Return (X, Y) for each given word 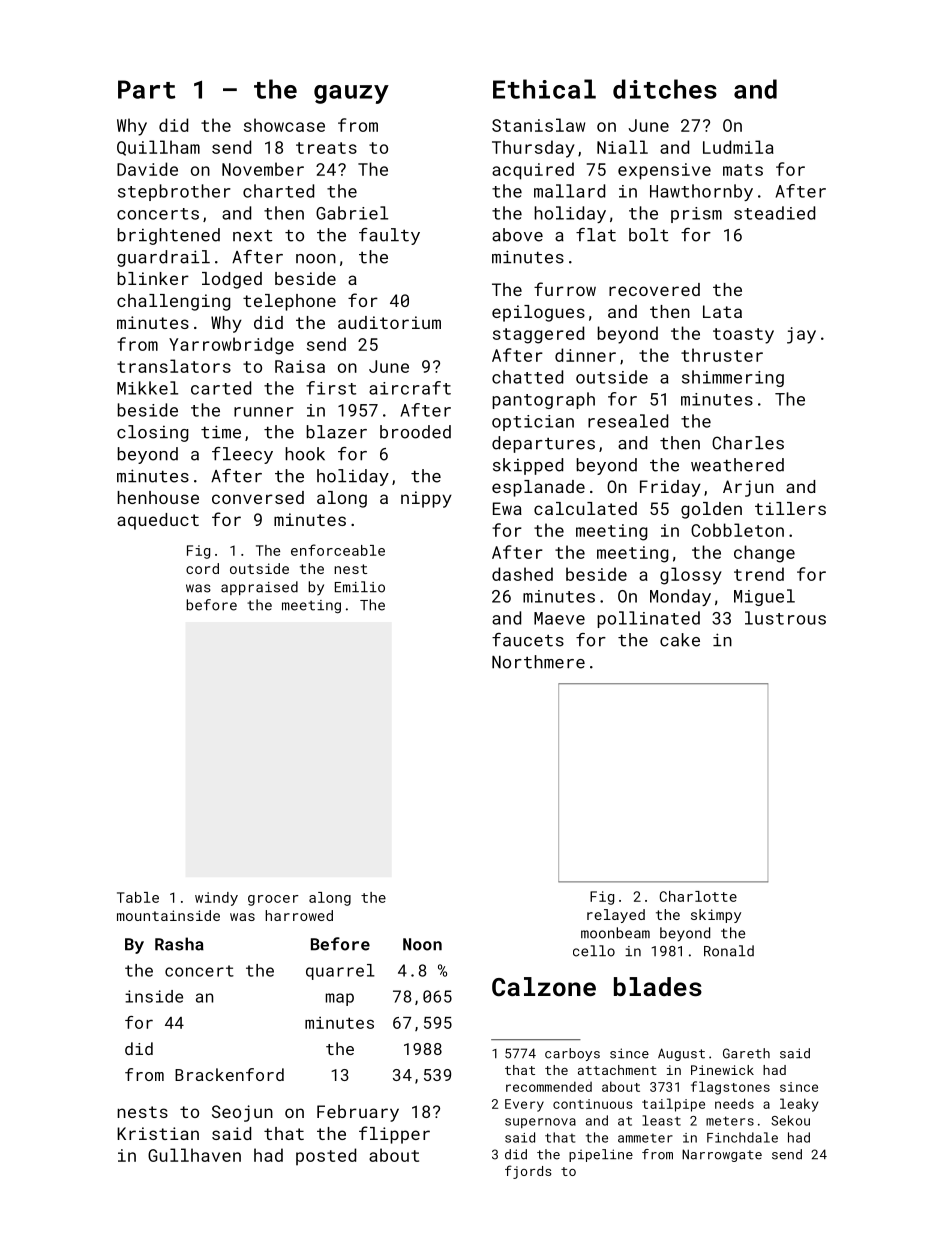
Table (138, 897)
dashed (522, 574)
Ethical (544, 89)
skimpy (716, 916)
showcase (284, 125)
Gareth (746, 1053)
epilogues (538, 313)
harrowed (299, 915)
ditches (665, 89)
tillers (790, 508)
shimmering (733, 378)
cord (202, 568)
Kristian (158, 1133)
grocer (273, 900)
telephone (289, 302)
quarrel (340, 972)
